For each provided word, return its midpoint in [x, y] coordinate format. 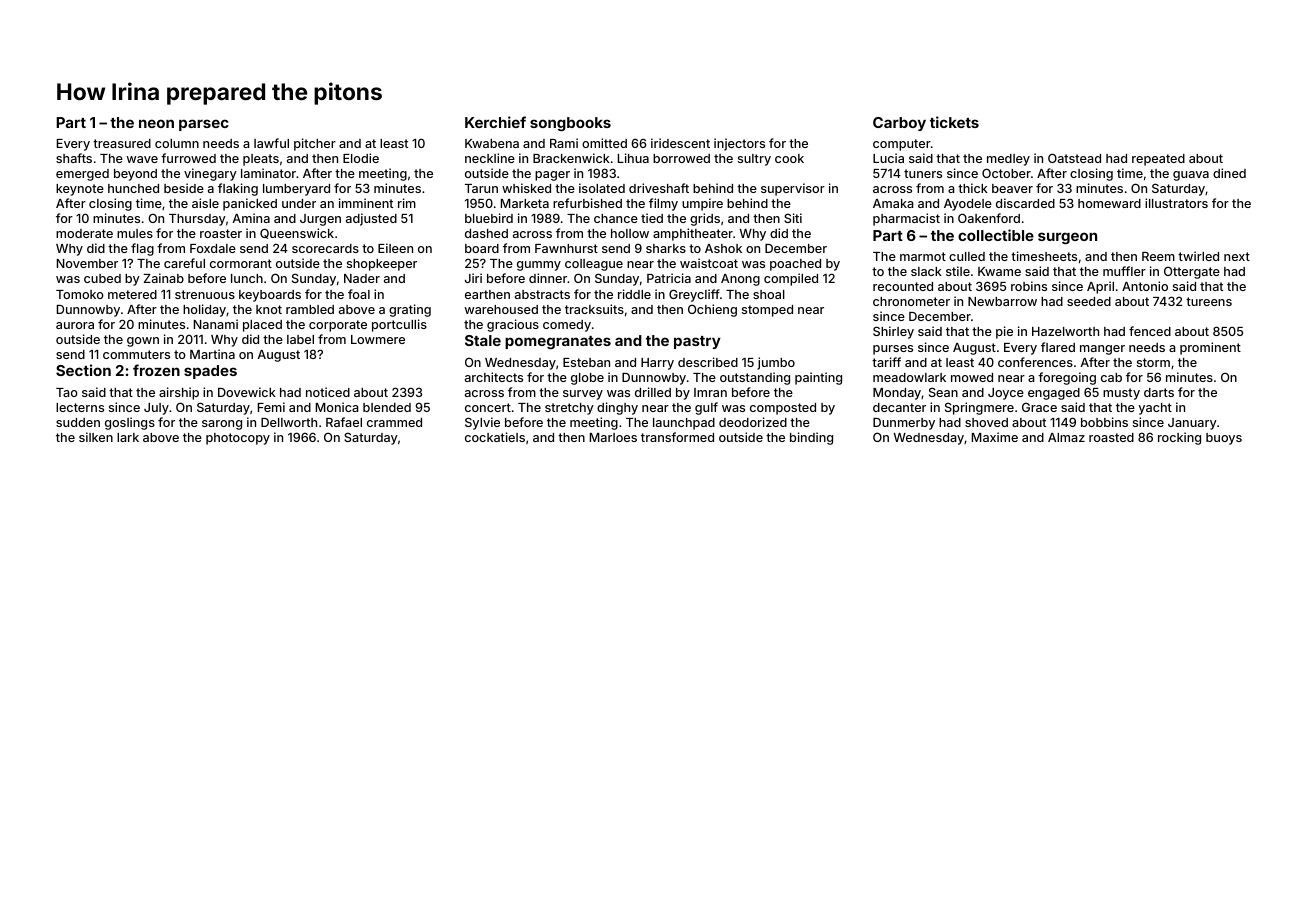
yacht [1155, 409]
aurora [75, 325]
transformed [677, 437]
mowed [972, 377]
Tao [67, 392]
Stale [483, 340]
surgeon [1067, 238]
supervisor [793, 189]
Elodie [361, 158]
